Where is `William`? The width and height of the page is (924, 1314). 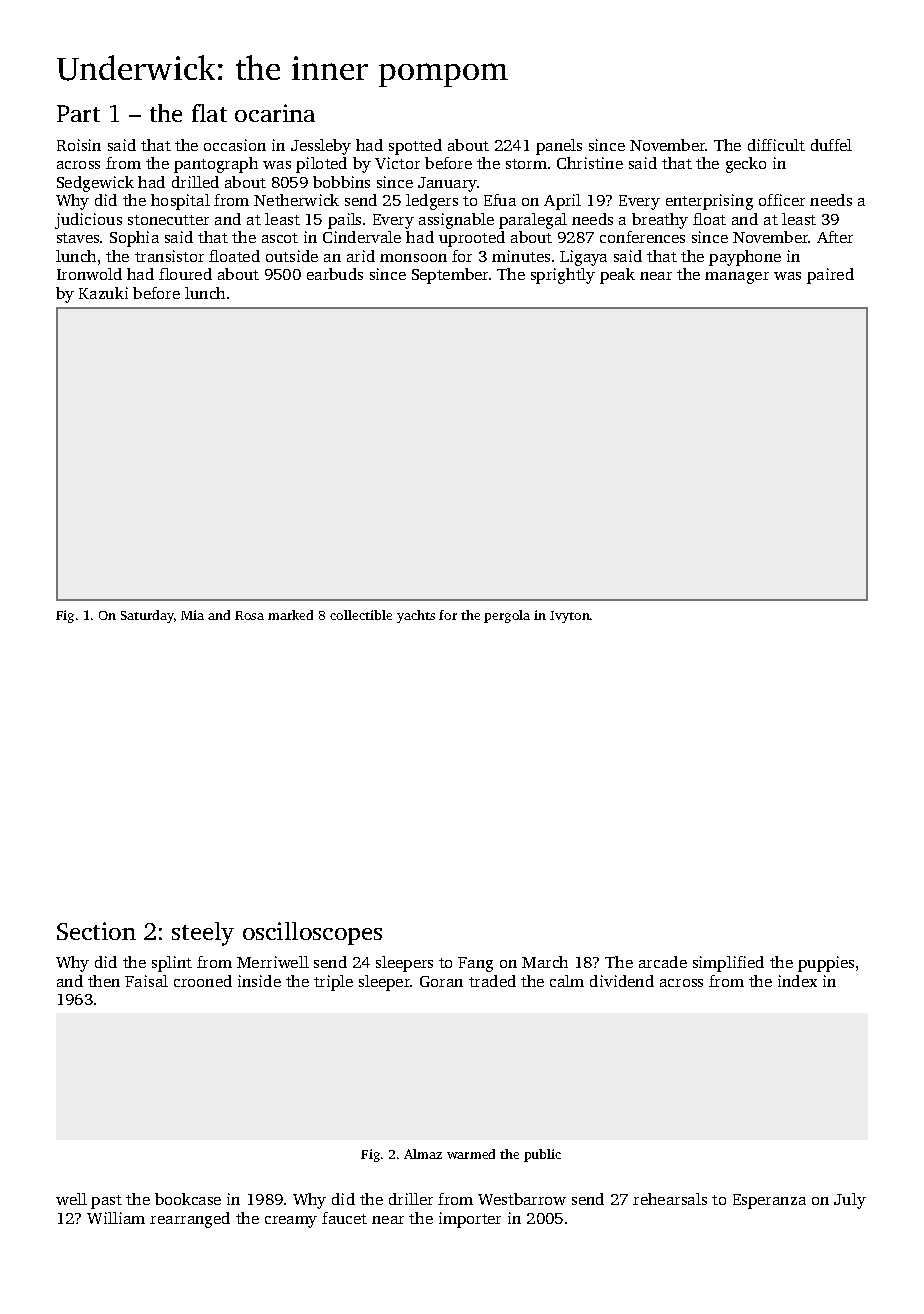
William is located at coordinates (116, 1218).
